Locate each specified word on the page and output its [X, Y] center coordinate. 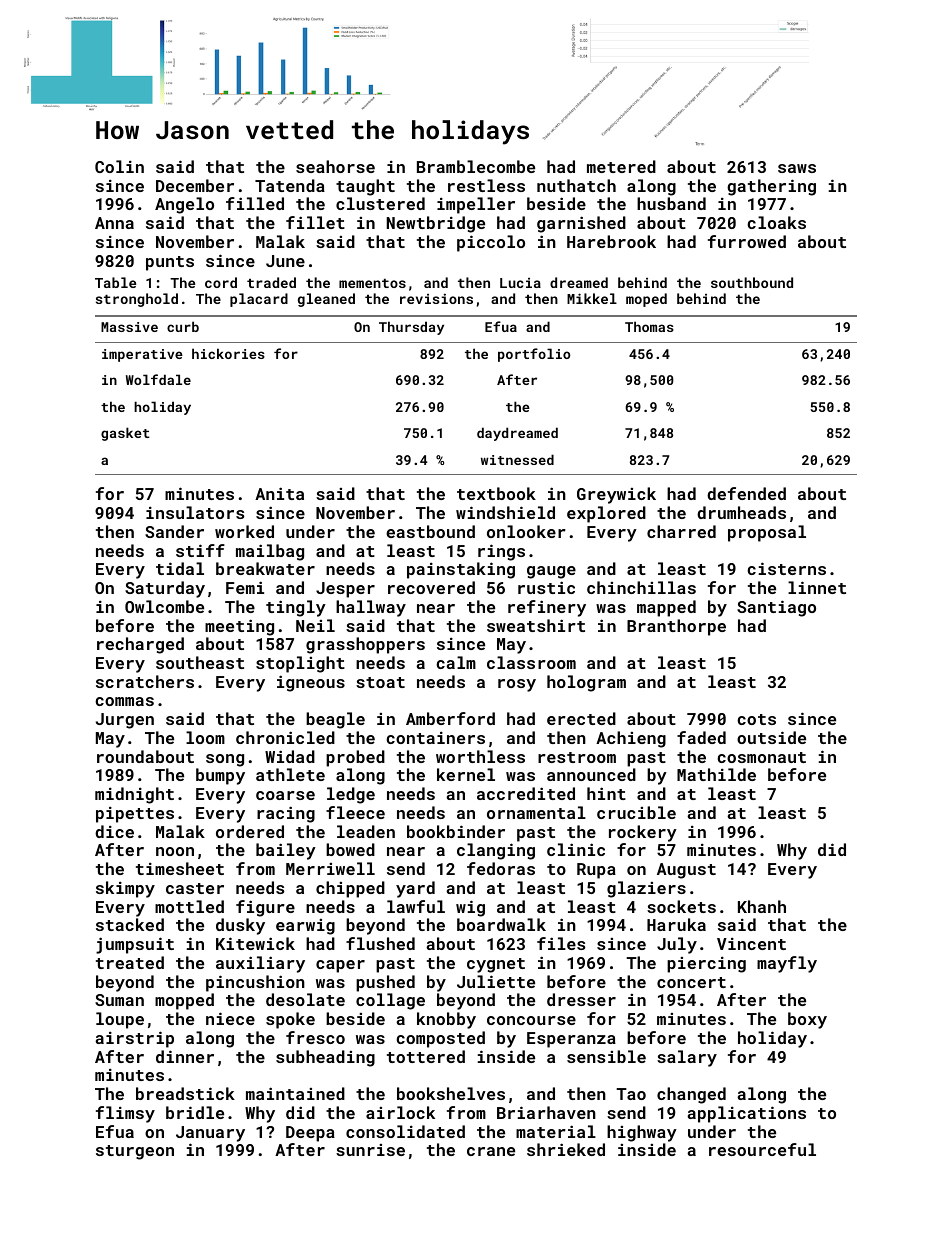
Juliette [496, 981]
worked [244, 531]
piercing [706, 964]
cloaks [776, 222]
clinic [576, 849]
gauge [551, 572]
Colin [119, 166]
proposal [767, 533]
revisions [436, 298]
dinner [185, 1056]
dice [114, 831]
